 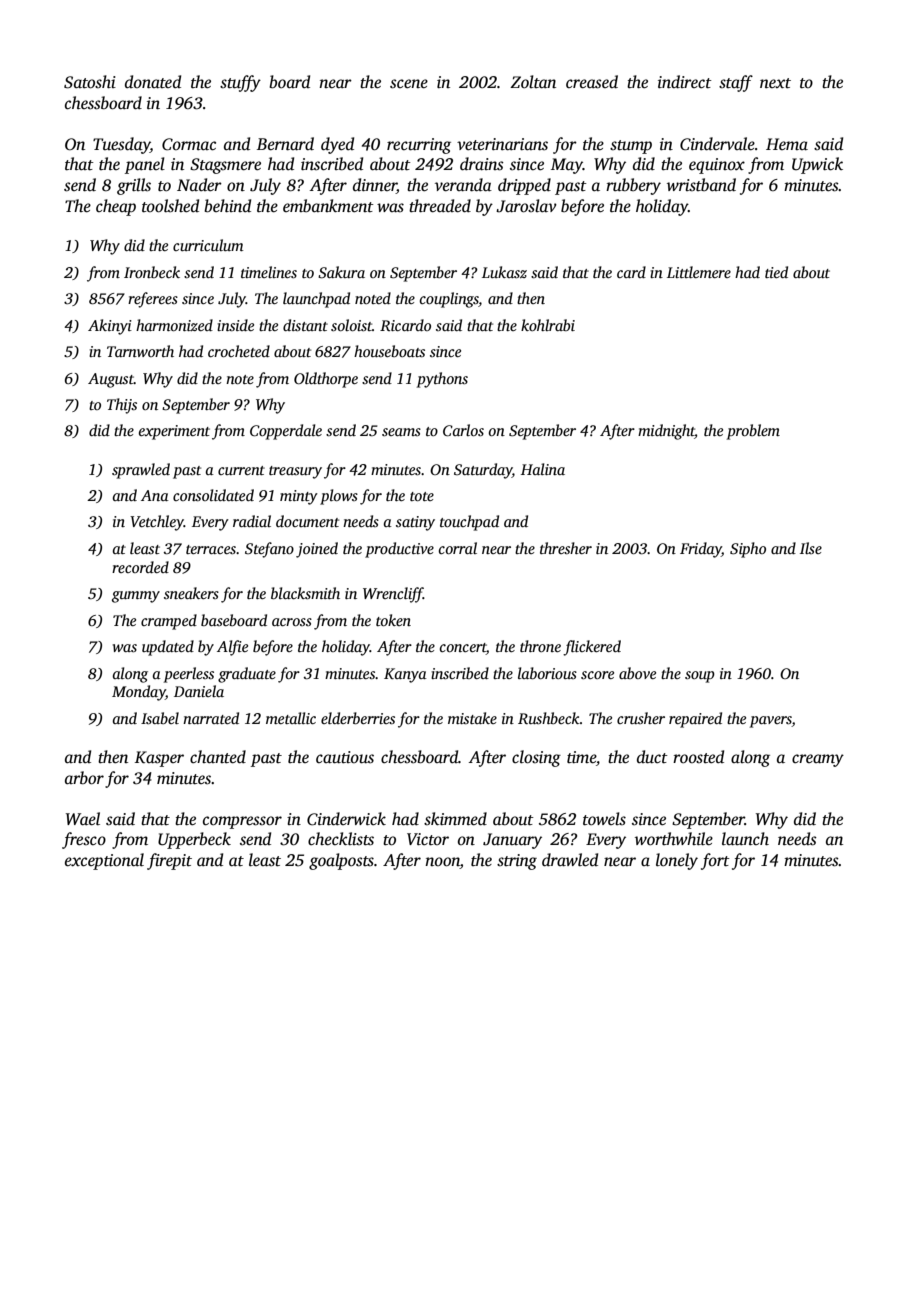 I want to click on Akinyi, so click(x=110, y=327).
